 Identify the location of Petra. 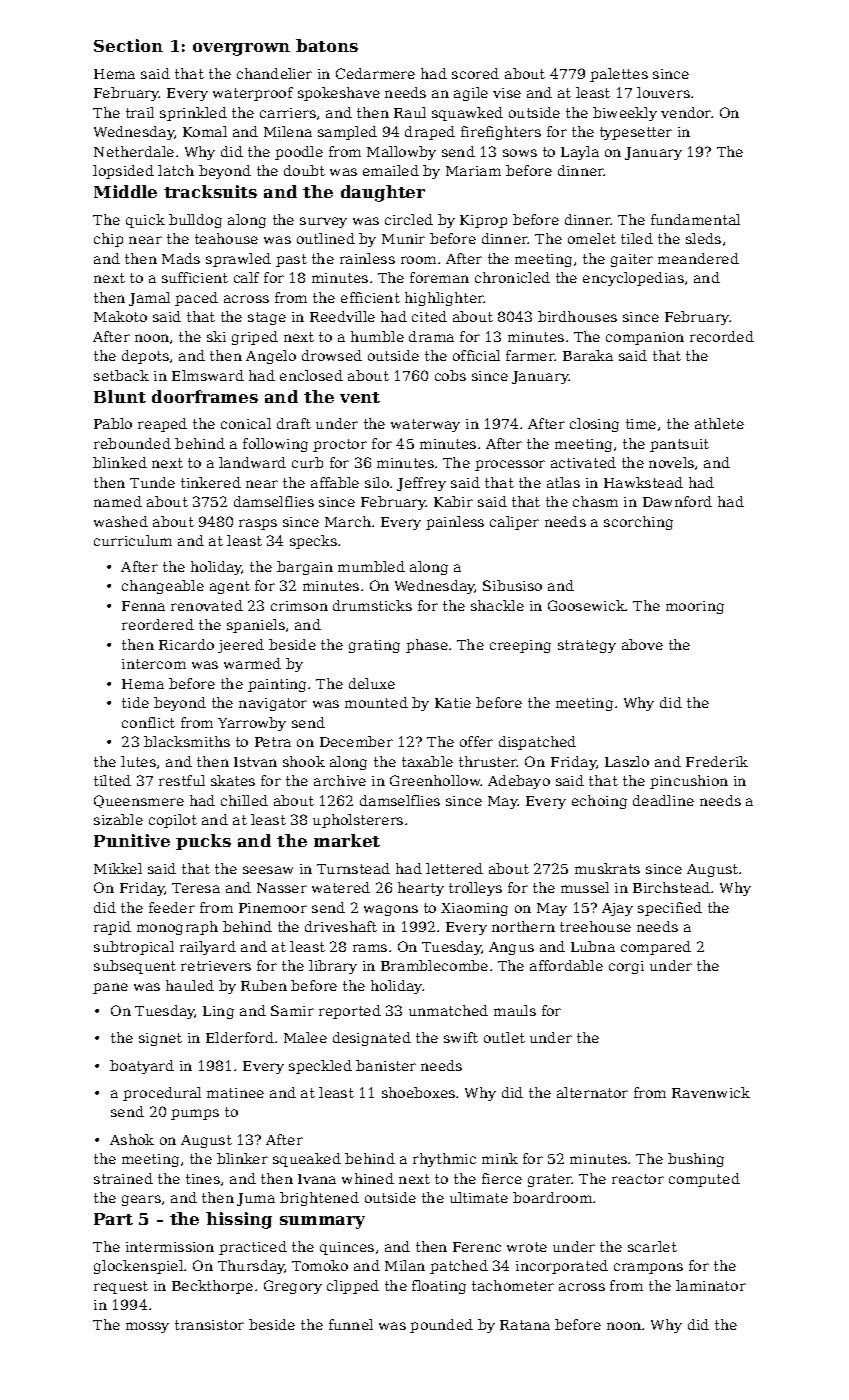
(273, 742).
